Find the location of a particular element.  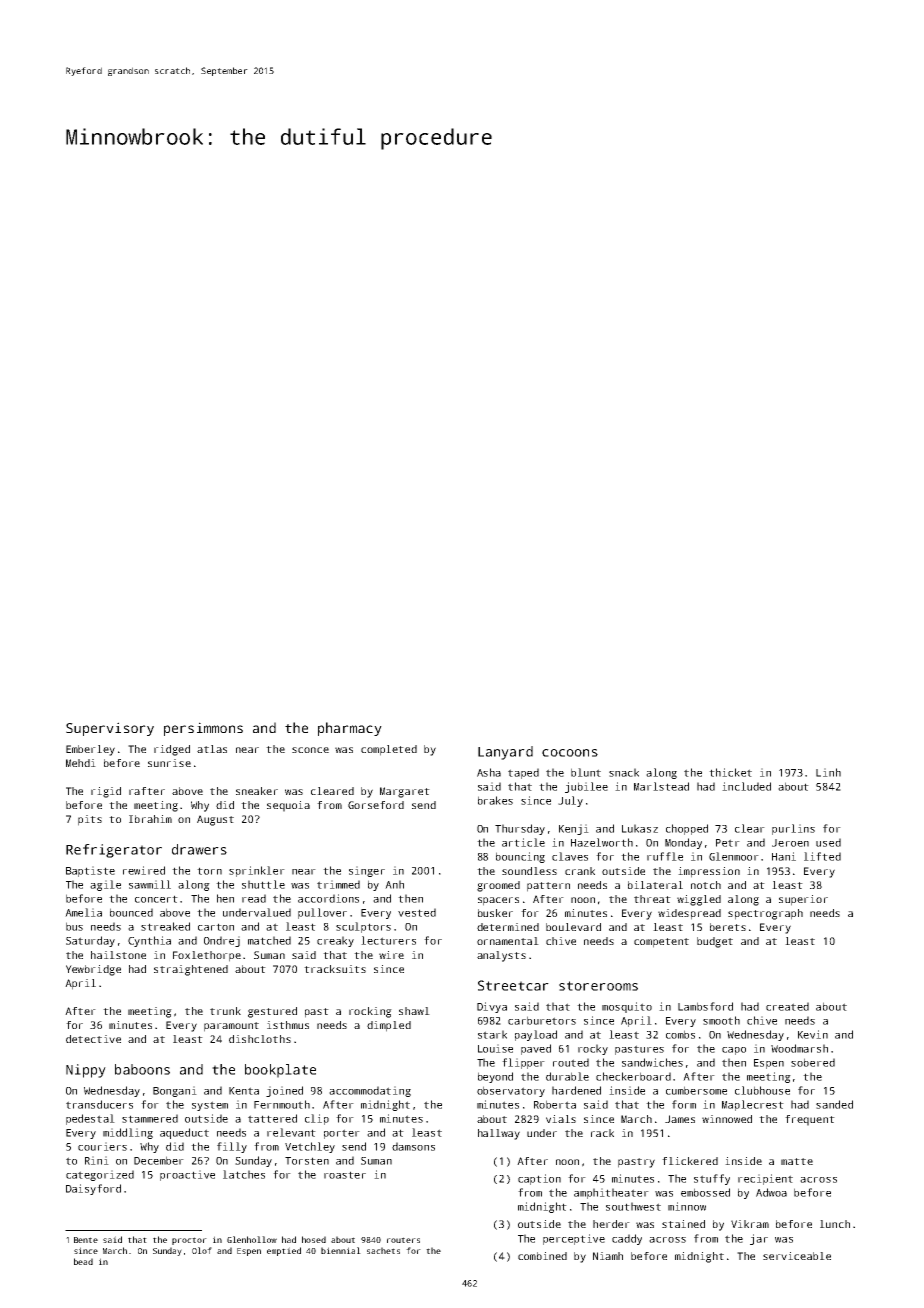

ornamental is located at coordinates (508, 941).
